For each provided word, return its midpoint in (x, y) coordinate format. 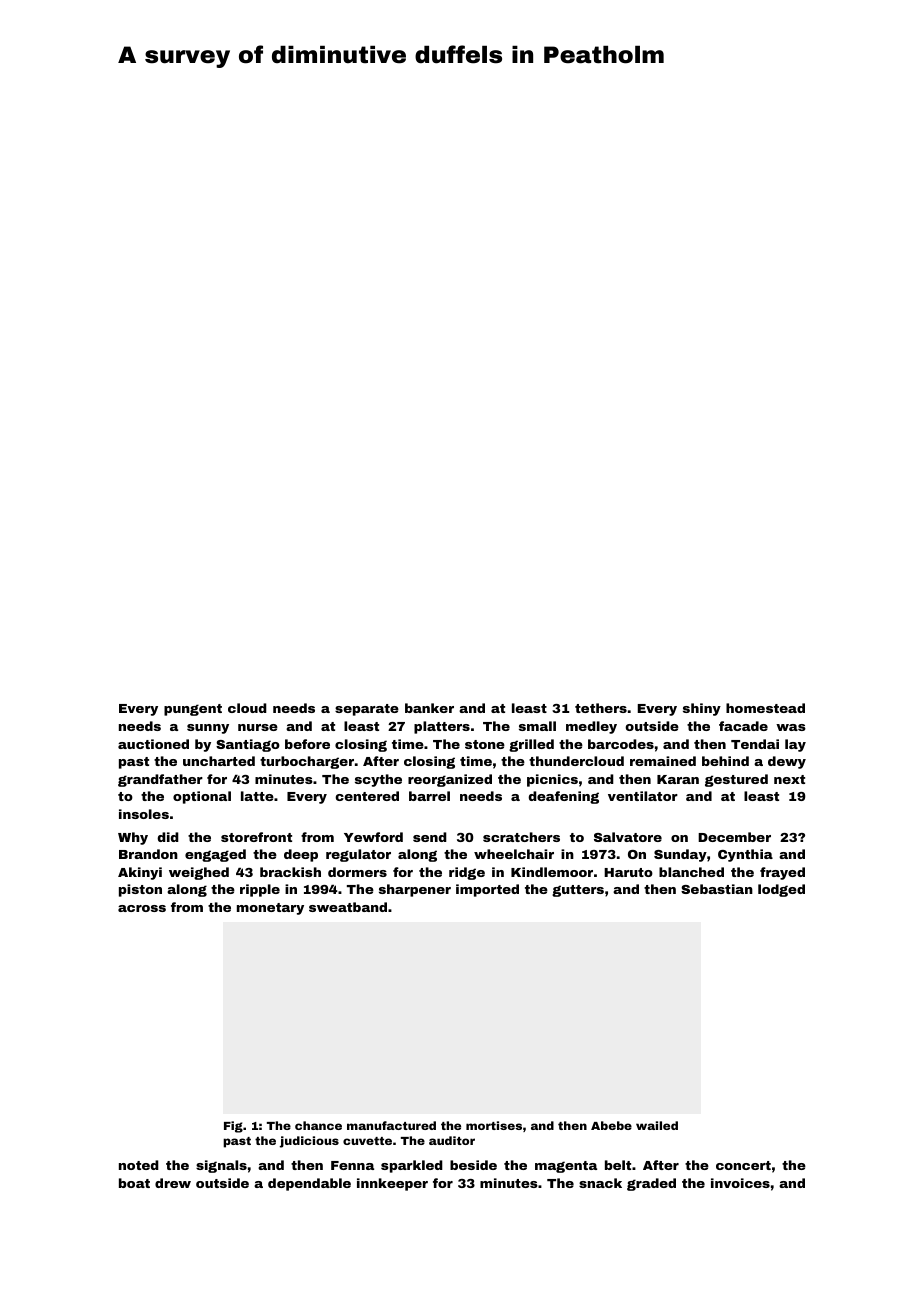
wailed (657, 1125)
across (142, 908)
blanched (691, 872)
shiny (702, 709)
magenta (566, 1167)
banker (429, 708)
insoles (144, 814)
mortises (494, 1125)
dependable (309, 1184)
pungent (193, 710)
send (430, 837)
